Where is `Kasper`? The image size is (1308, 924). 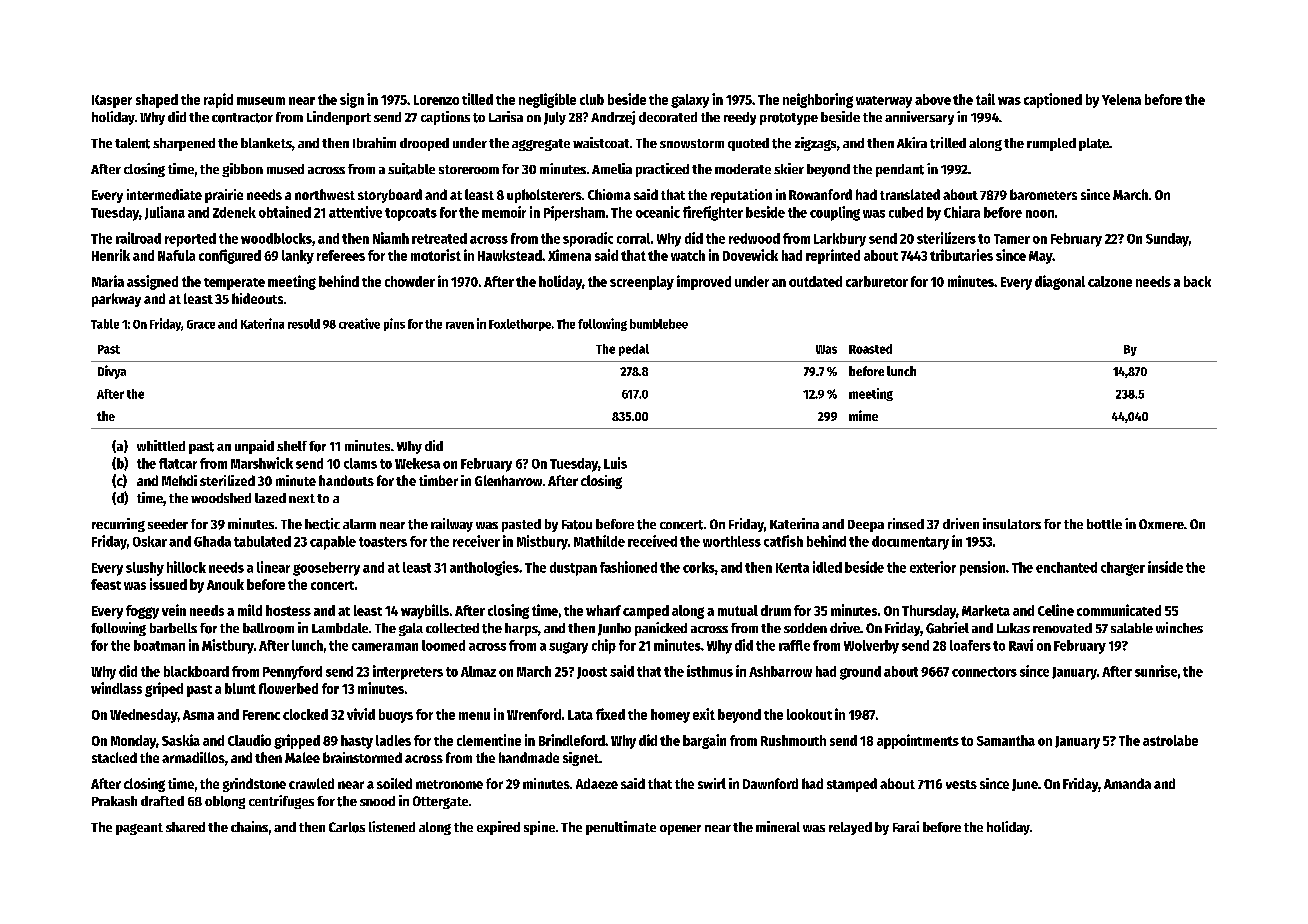
Kasper is located at coordinates (112, 101).
